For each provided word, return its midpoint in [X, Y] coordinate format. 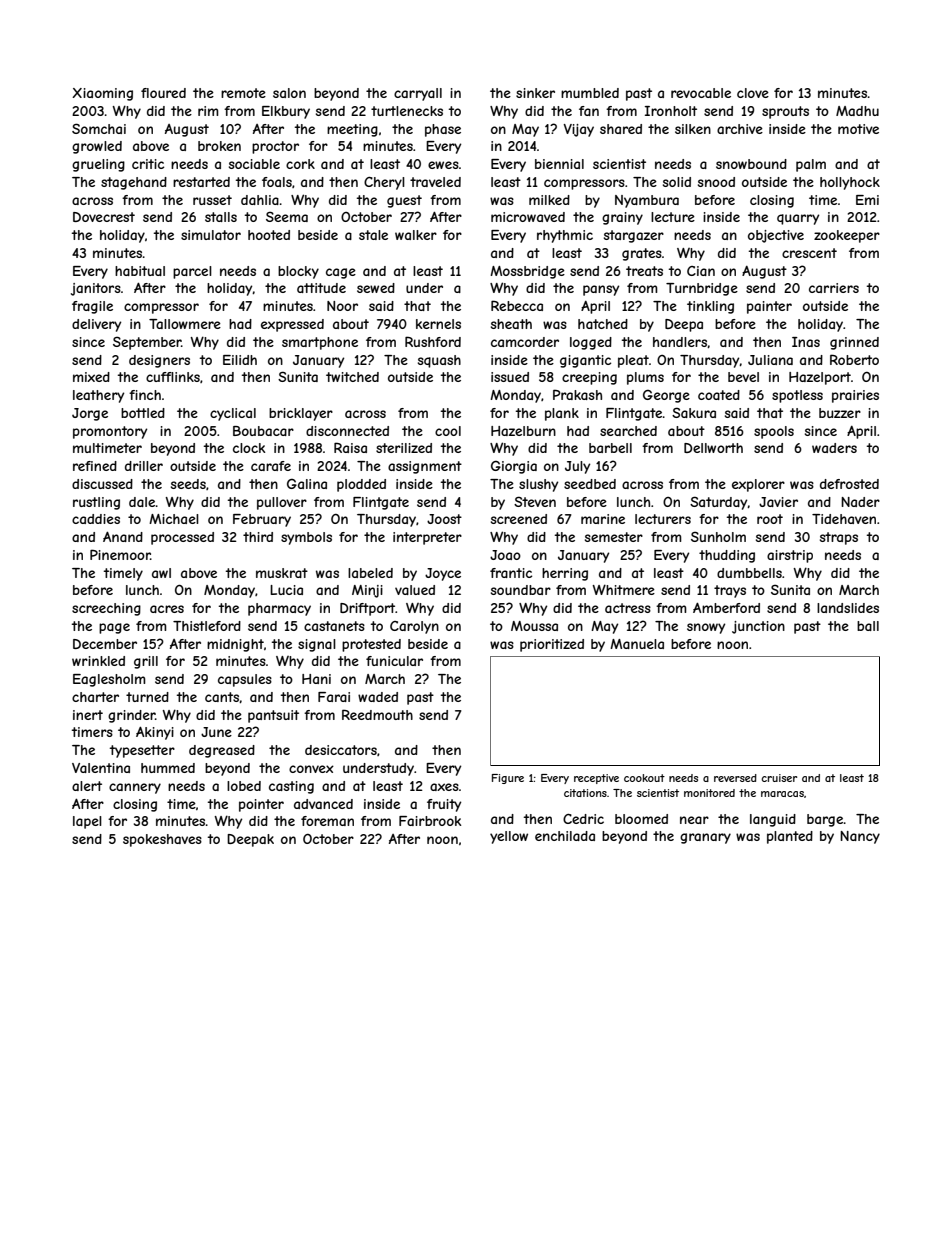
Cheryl [384, 183]
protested [371, 645]
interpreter [427, 538]
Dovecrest [104, 217]
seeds [188, 484]
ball [868, 626]
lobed [244, 786]
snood [716, 182]
